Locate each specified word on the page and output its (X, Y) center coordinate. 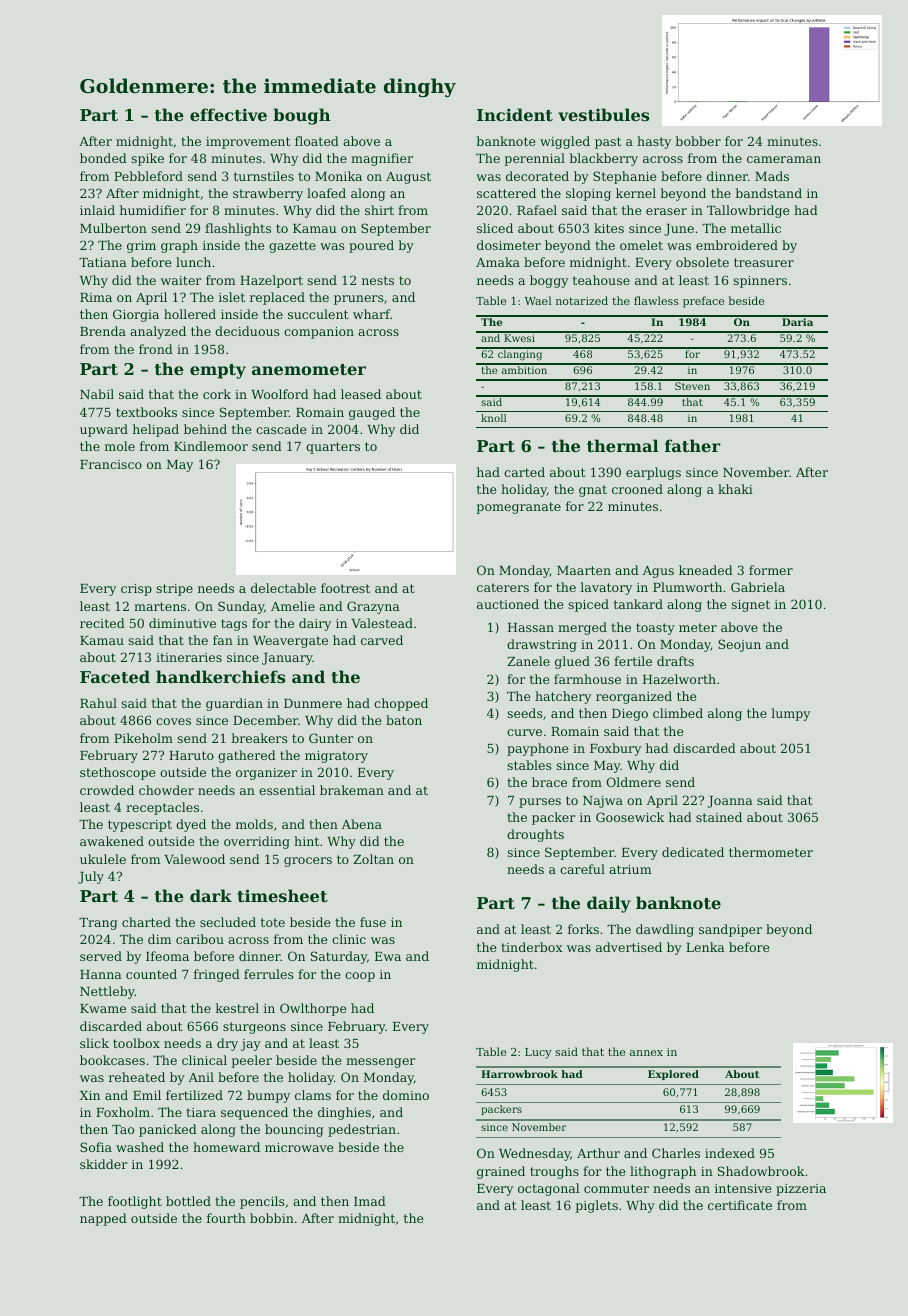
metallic (756, 228)
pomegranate (519, 508)
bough (301, 116)
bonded (103, 158)
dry (227, 1044)
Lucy (538, 1053)
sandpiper (730, 930)
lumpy (790, 714)
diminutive (182, 623)
